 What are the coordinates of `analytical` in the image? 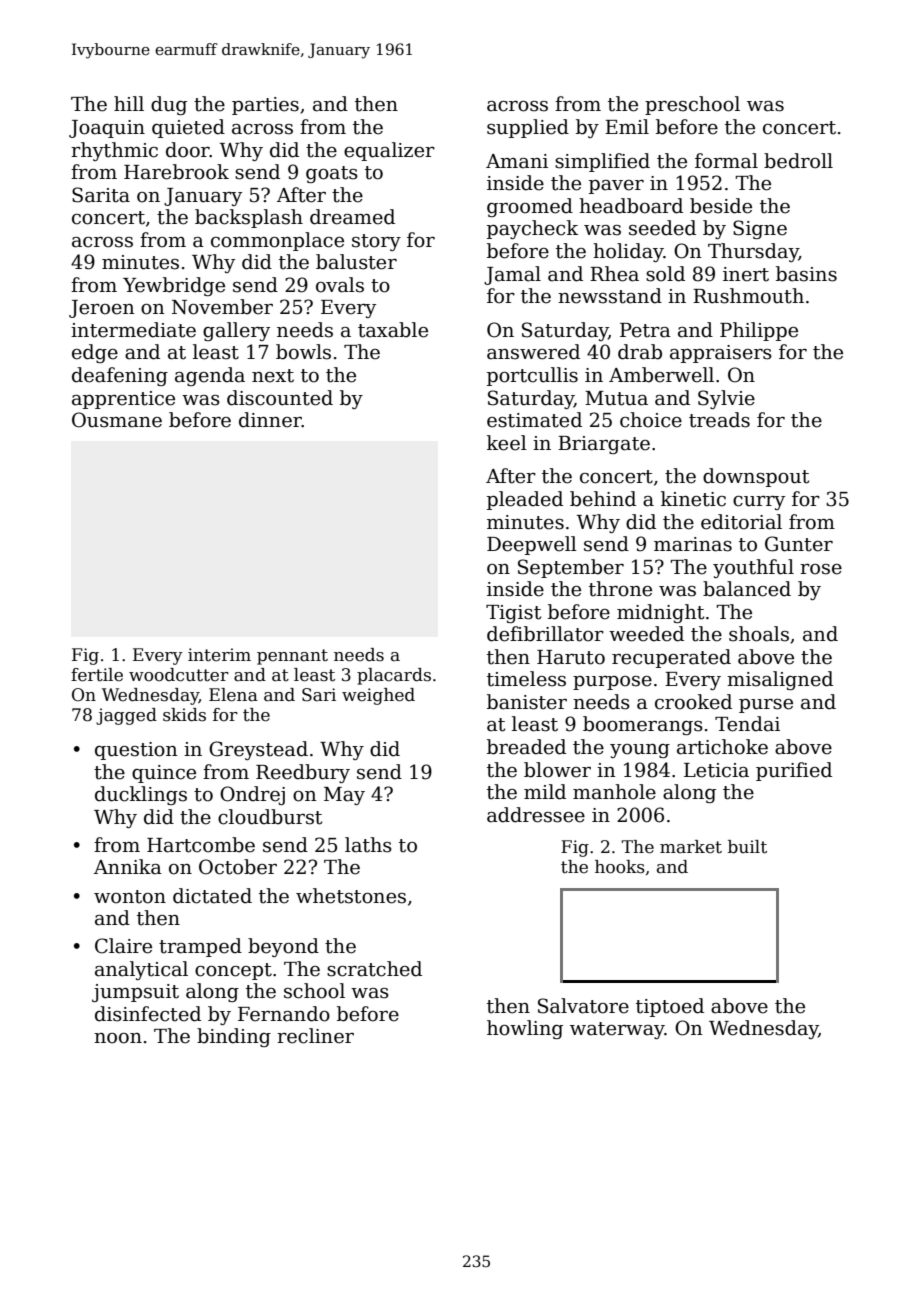 It's located at (141, 970).
